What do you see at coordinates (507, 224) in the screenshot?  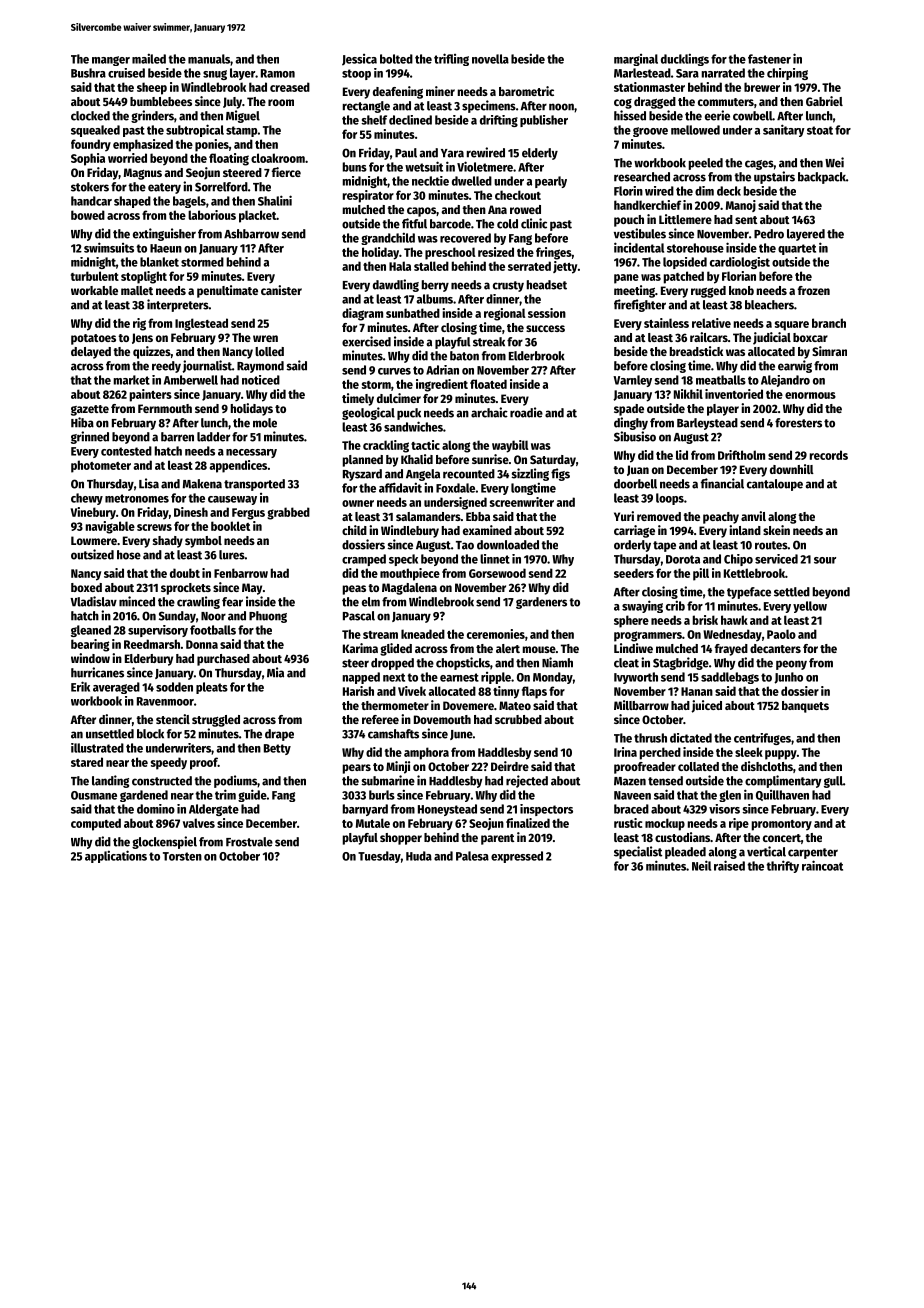 I see `cold` at bounding box center [507, 224].
